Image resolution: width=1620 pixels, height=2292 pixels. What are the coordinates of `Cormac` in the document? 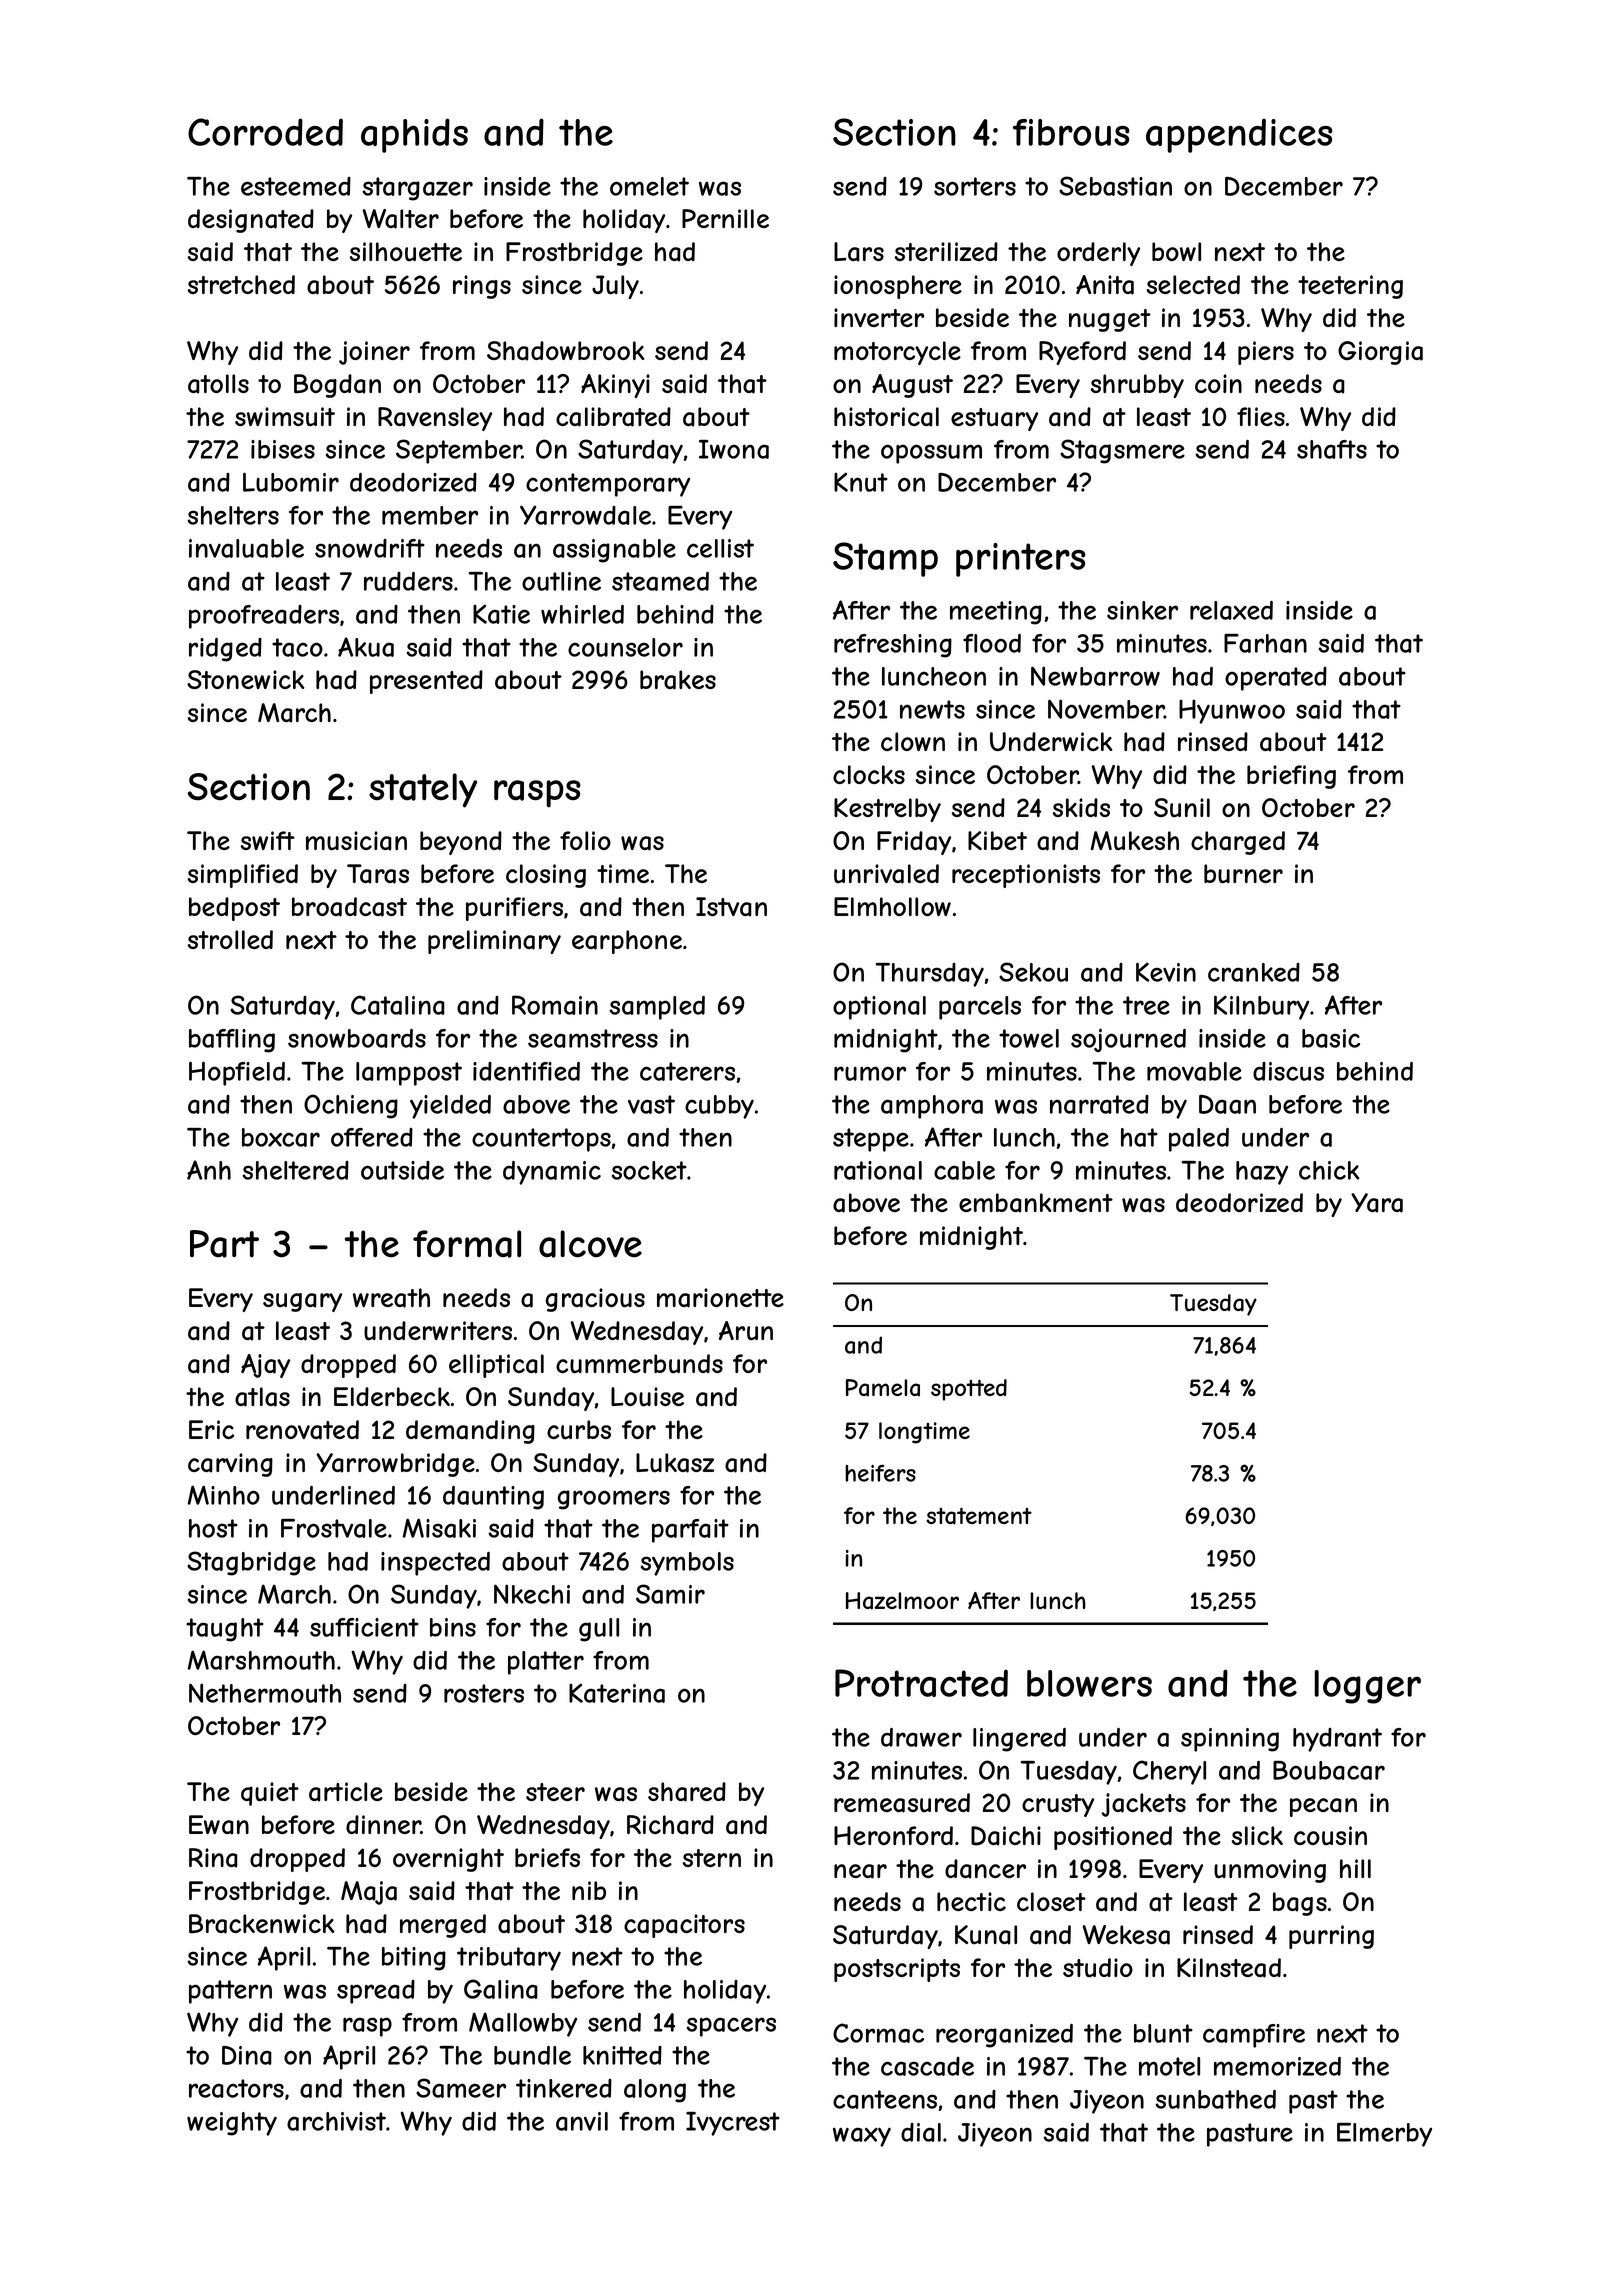 It's located at (878, 2033).
